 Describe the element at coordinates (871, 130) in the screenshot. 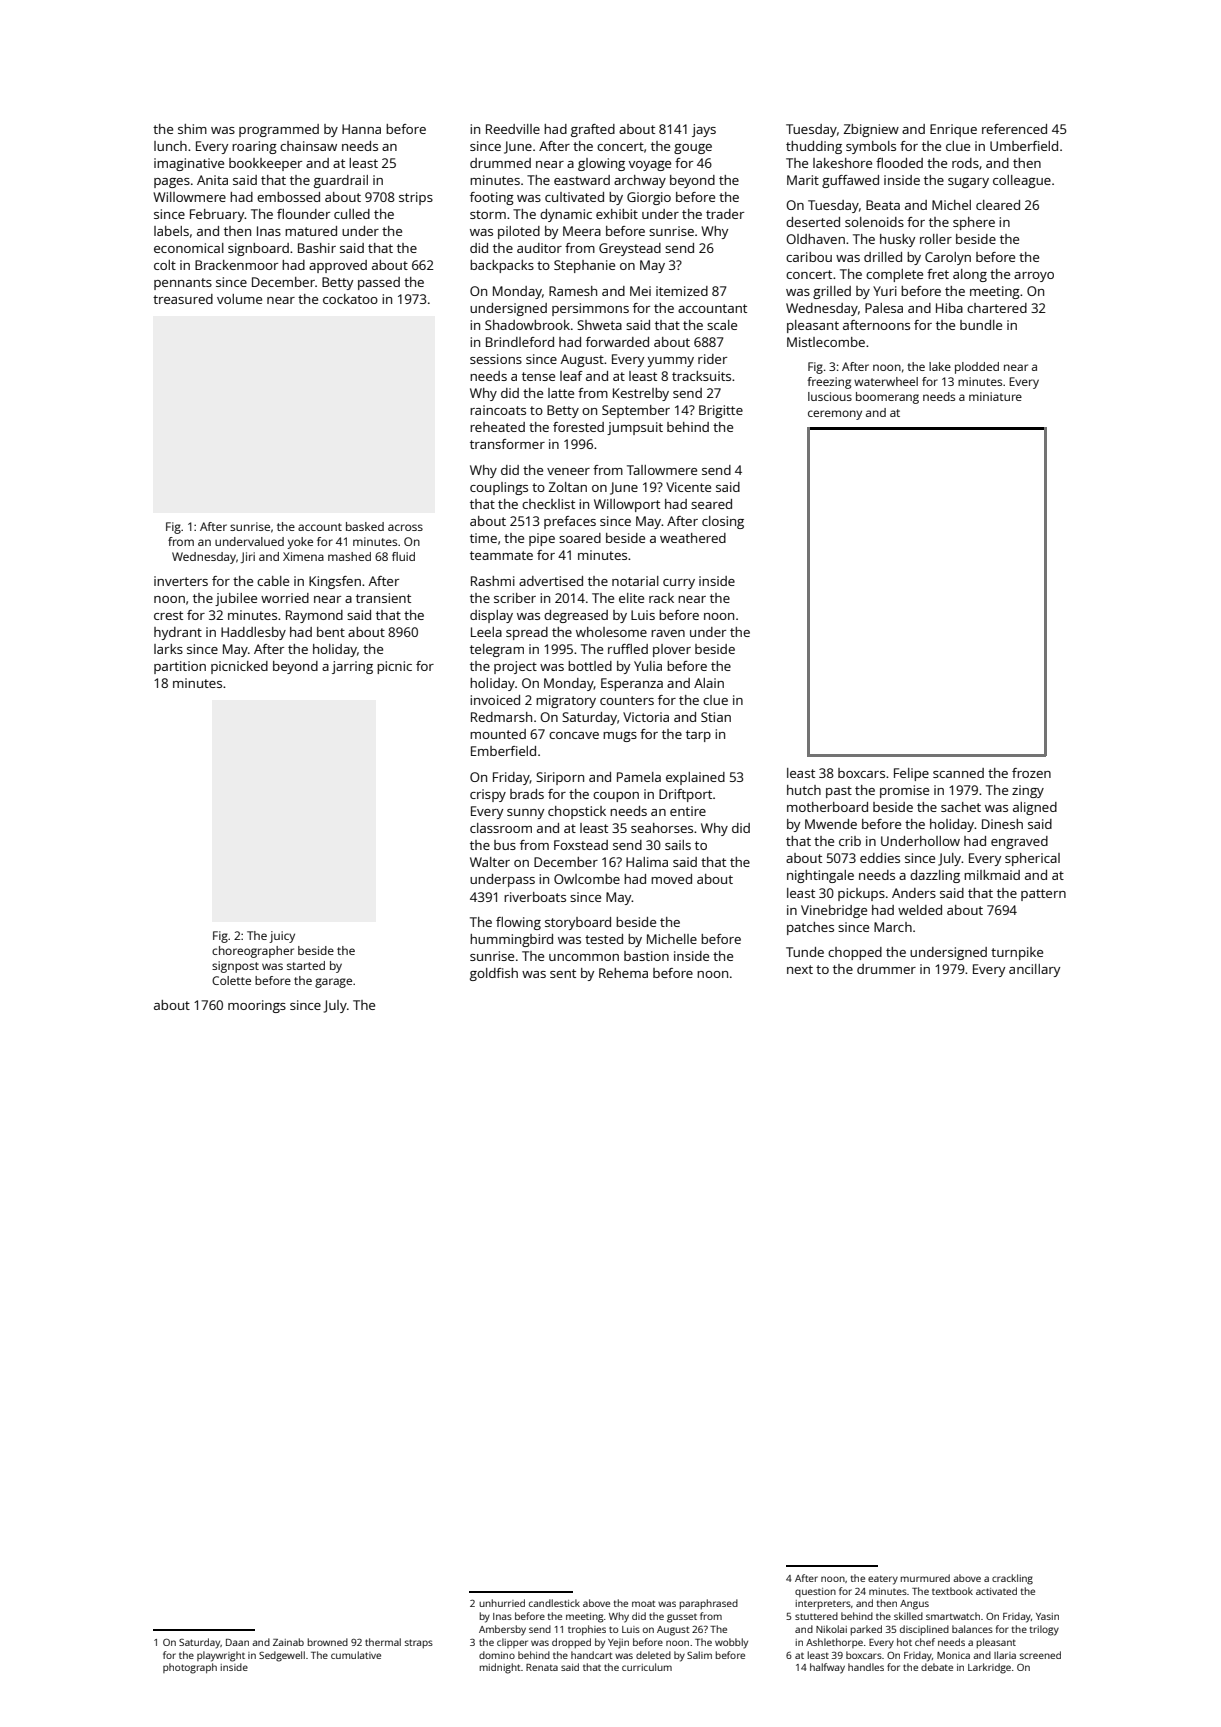

I see `Zbigniew` at that location.
